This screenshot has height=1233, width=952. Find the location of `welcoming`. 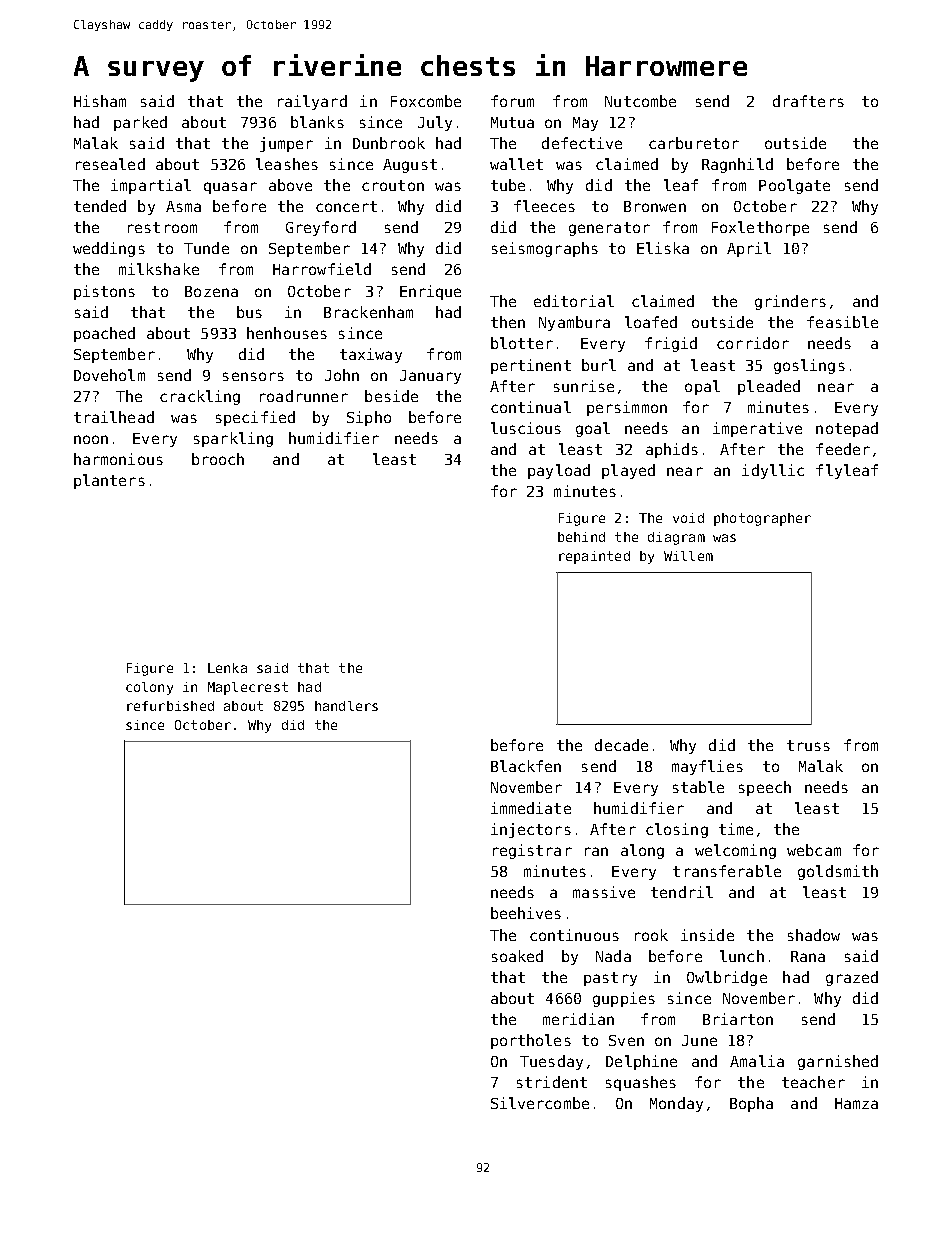

welcoming is located at coordinates (735, 851).
